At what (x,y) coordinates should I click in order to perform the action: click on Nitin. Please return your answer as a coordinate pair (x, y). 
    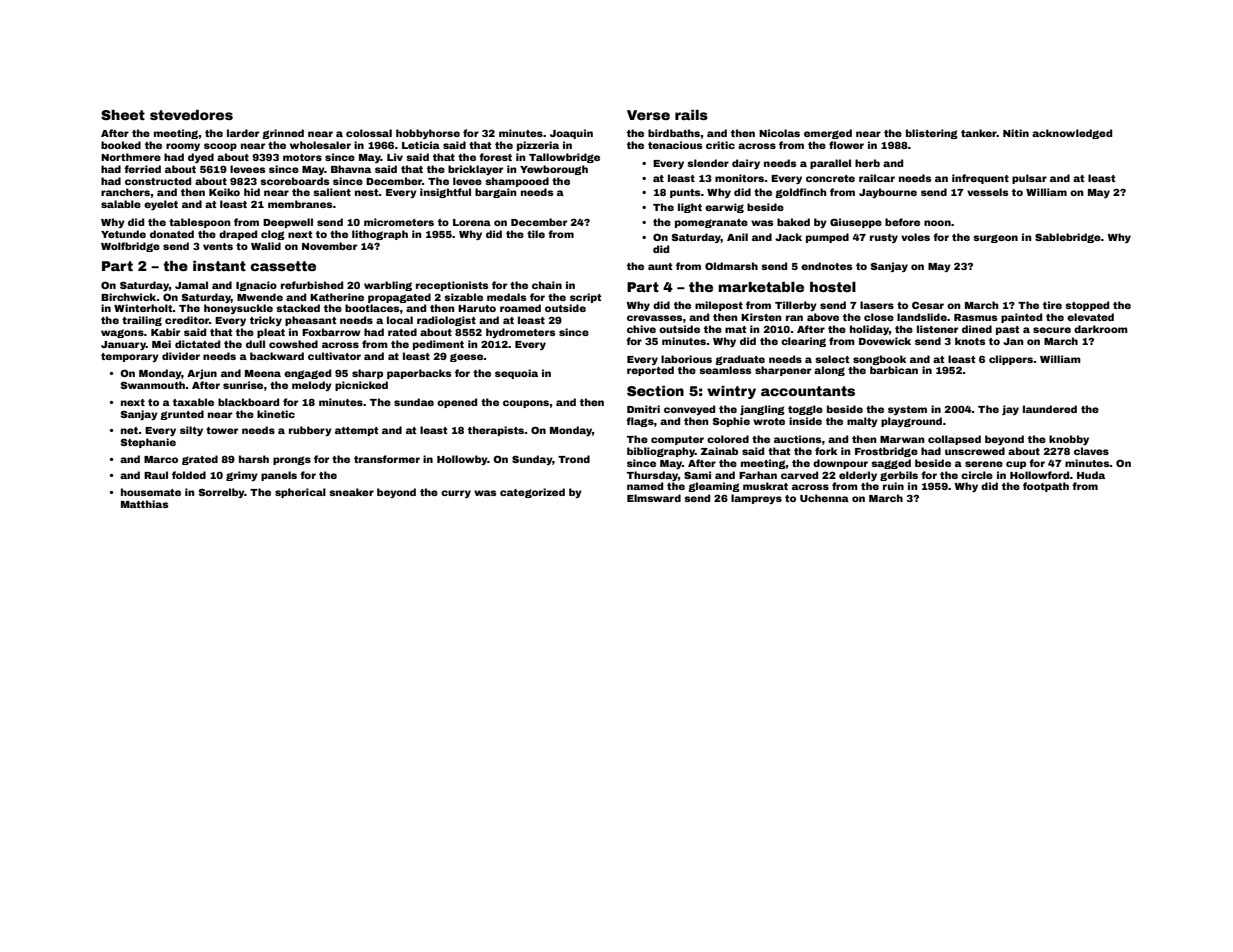
    Looking at the image, I should click on (1016, 133).
